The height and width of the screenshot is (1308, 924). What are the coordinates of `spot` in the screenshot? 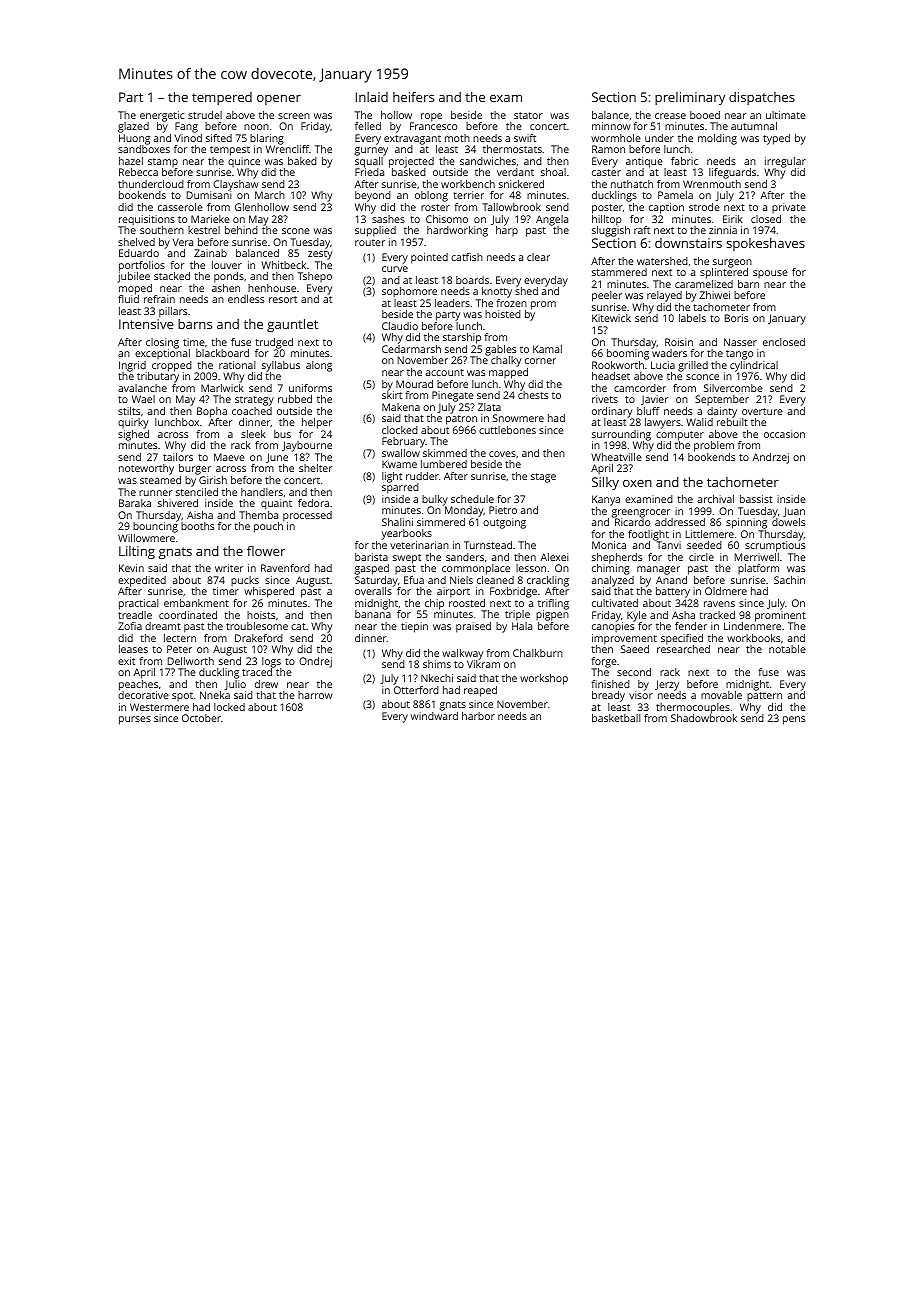 It's located at (182, 697).
